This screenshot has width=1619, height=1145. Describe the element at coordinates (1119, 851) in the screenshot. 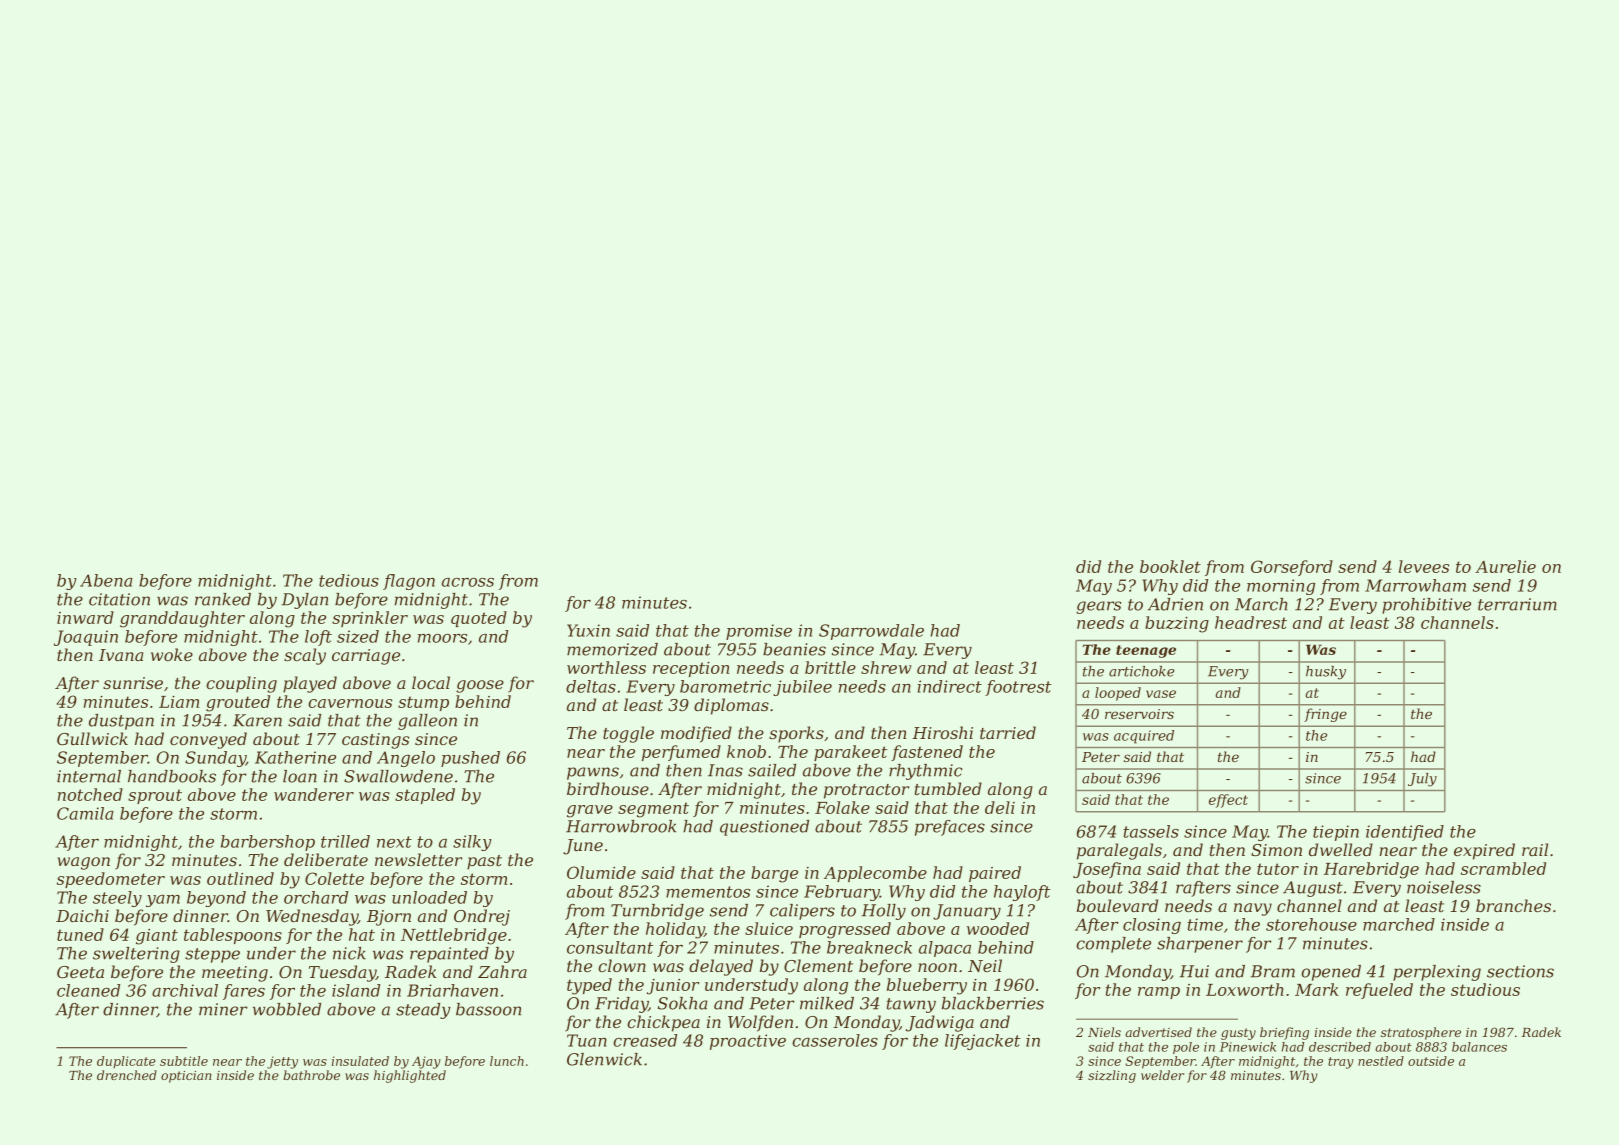

I see `paralegals` at that location.
